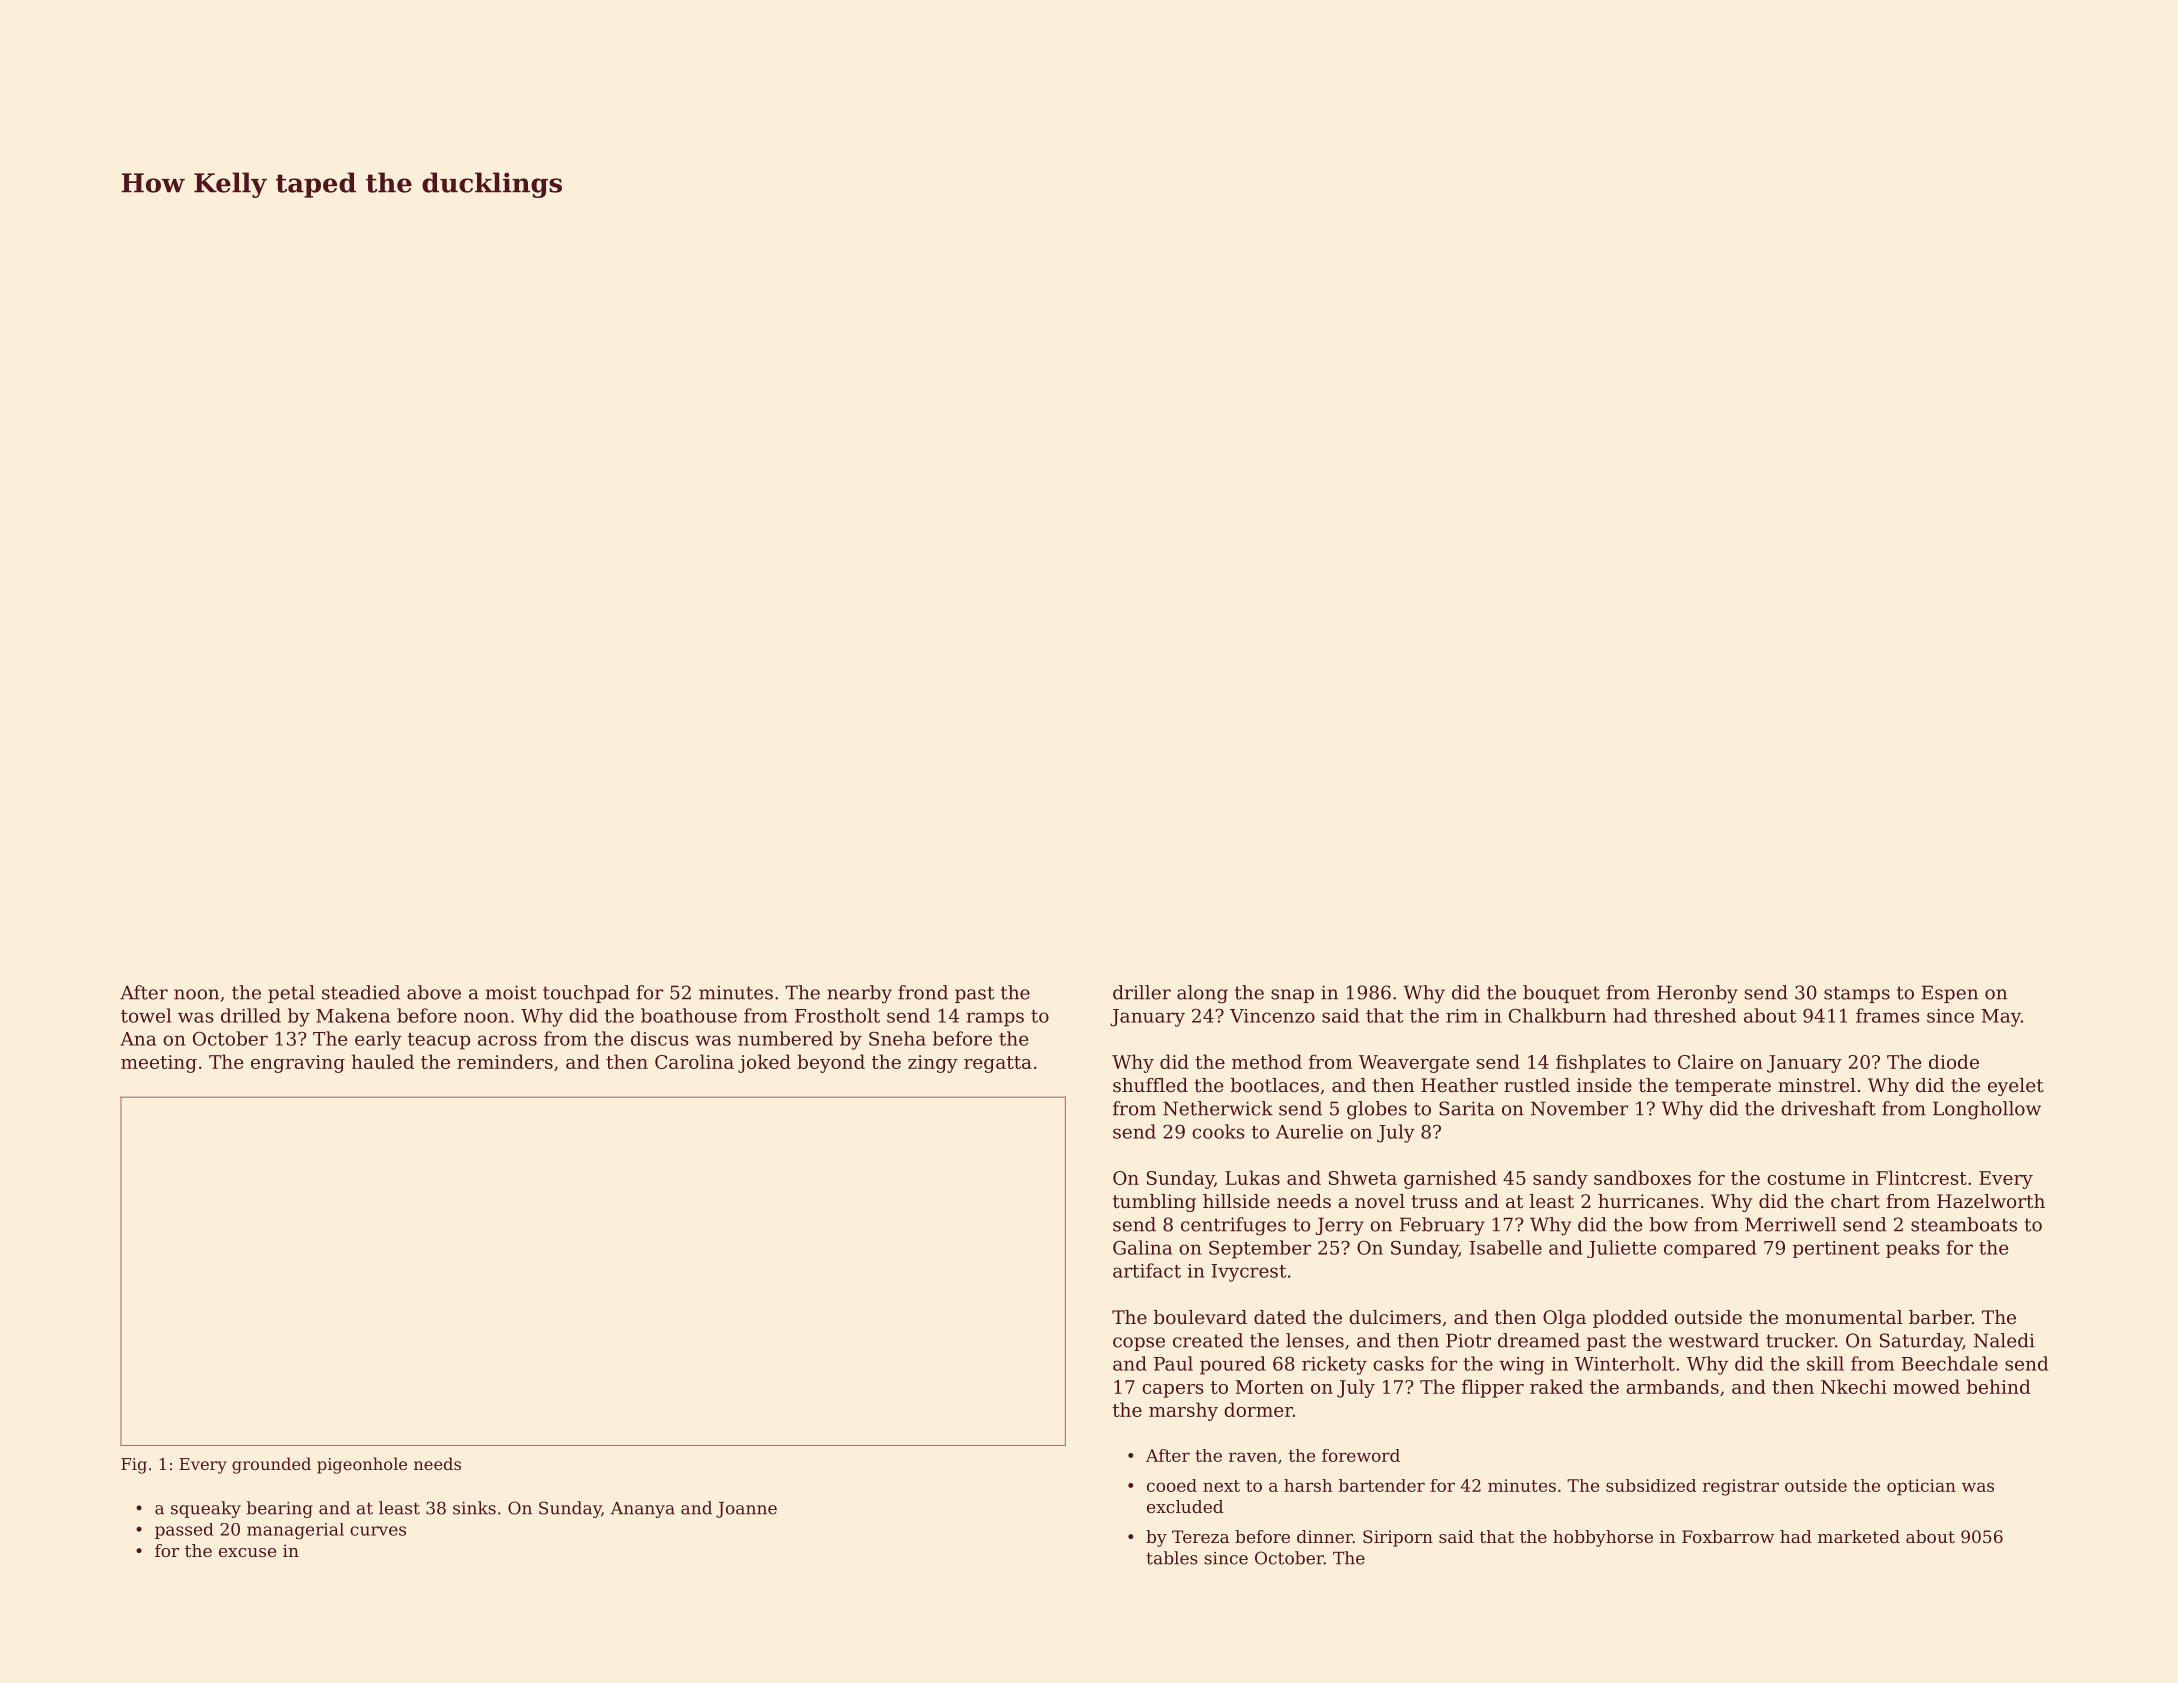 This document has width=2178, height=1683. Describe the element at coordinates (1249, 1273) in the document. I see `Ivycrest` at that location.
